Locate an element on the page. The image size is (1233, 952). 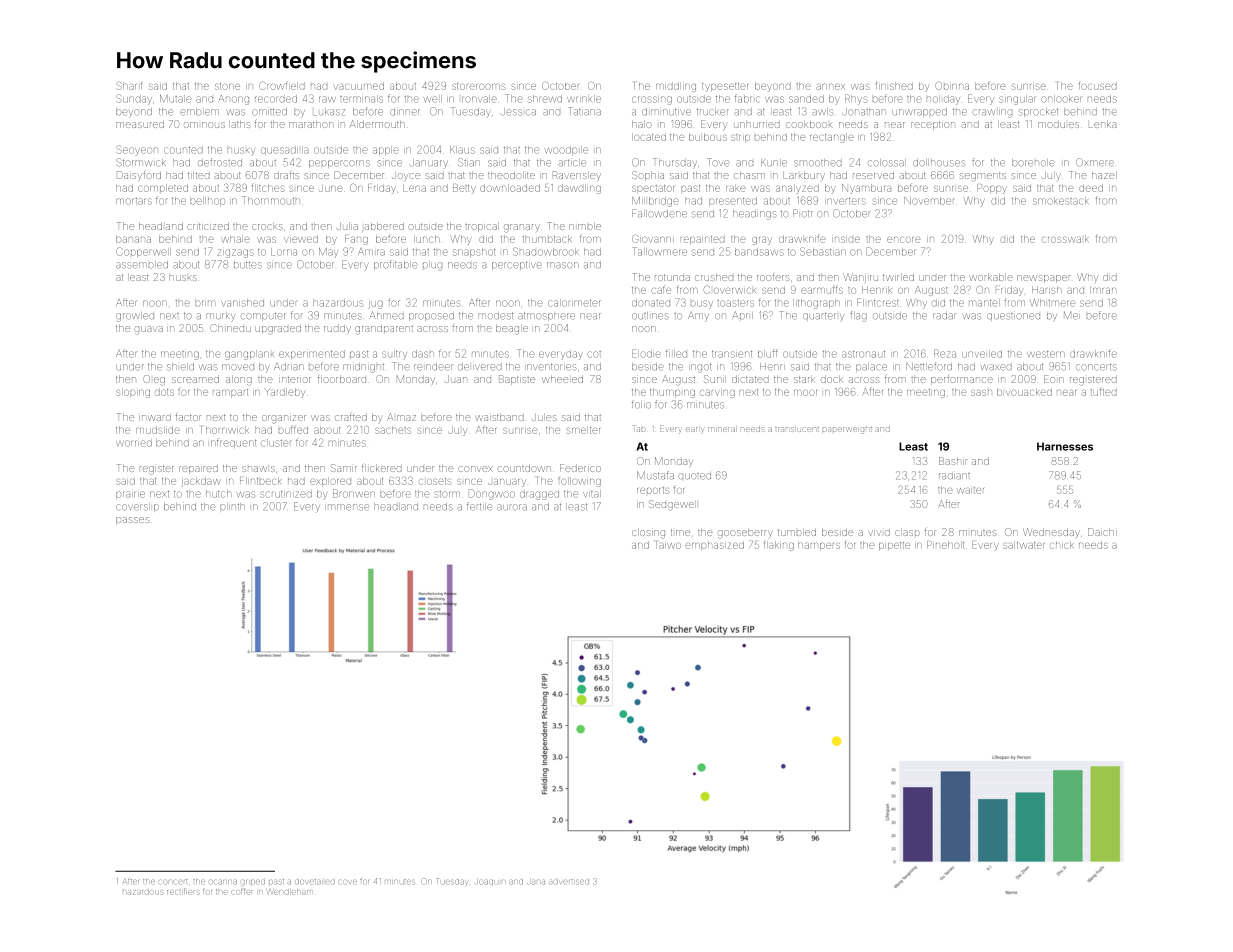
closing is located at coordinates (648, 534).
